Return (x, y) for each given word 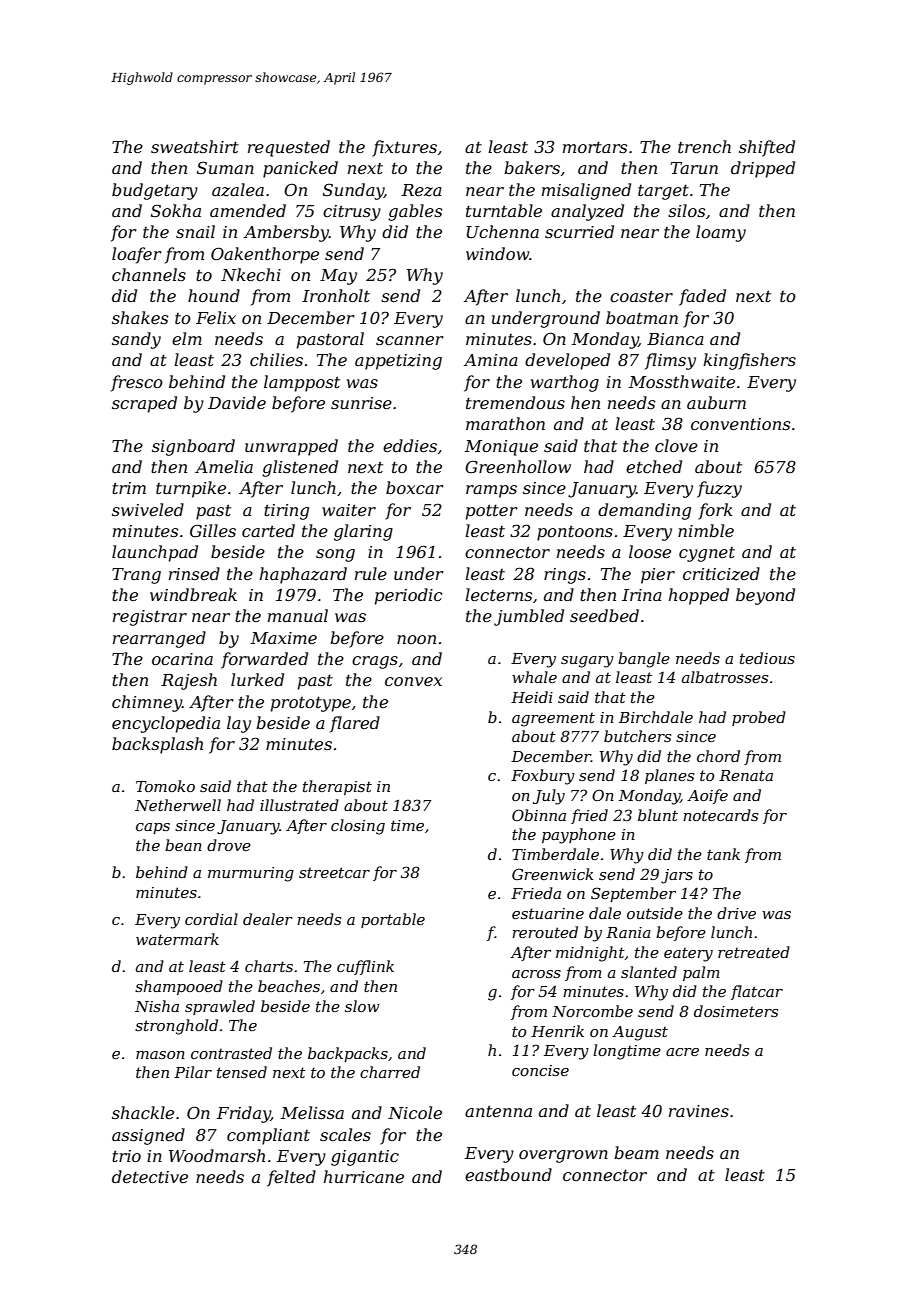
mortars (595, 147)
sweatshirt (195, 146)
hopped (699, 596)
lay (239, 724)
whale (534, 677)
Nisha (157, 1006)
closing (358, 827)
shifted (767, 148)
